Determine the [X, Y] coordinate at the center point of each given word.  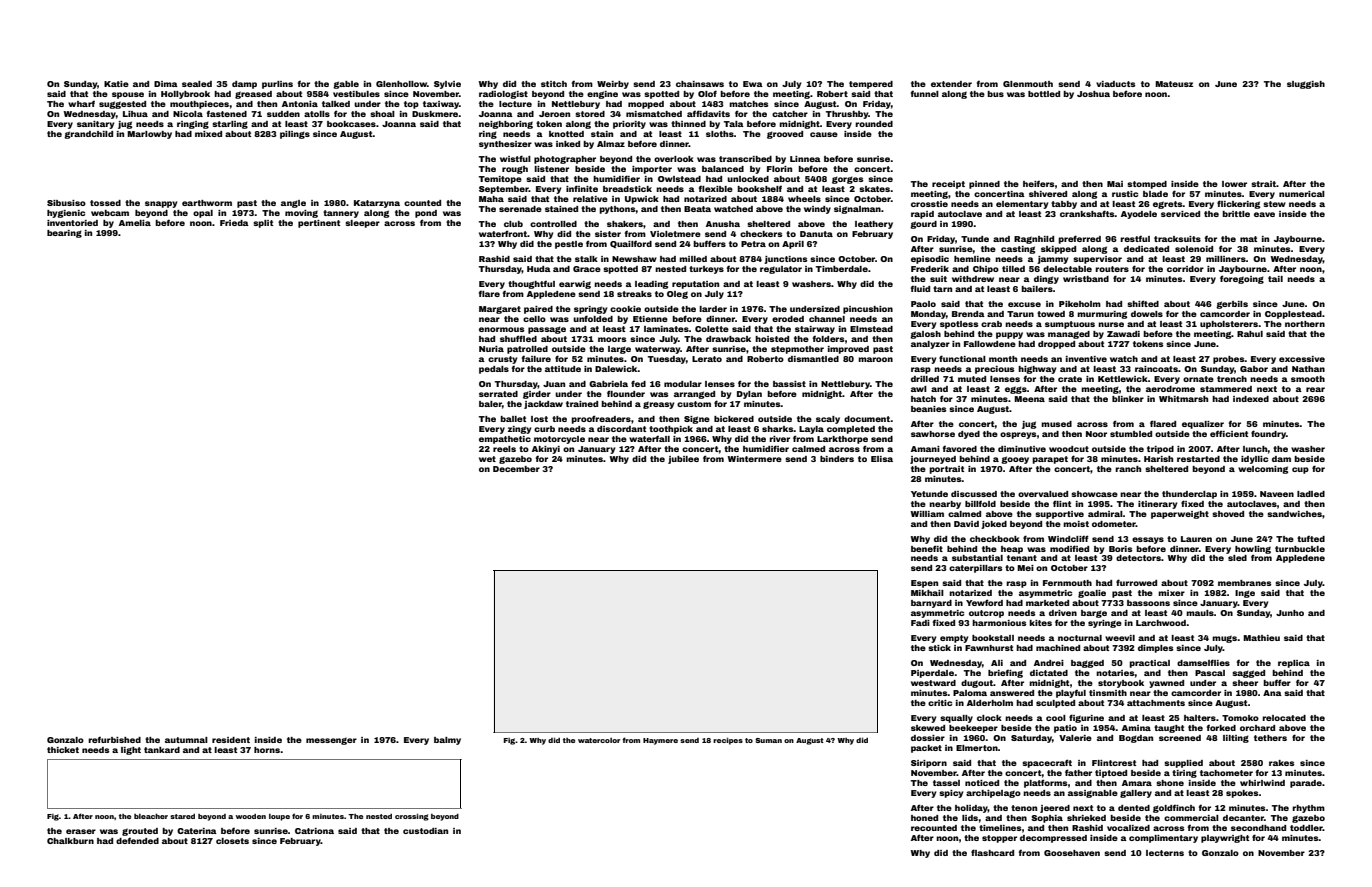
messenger [331, 741]
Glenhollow [401, 84]
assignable [1093, 794]
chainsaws [700, 84]
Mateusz [1174, 84]
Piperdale [932, 674]
